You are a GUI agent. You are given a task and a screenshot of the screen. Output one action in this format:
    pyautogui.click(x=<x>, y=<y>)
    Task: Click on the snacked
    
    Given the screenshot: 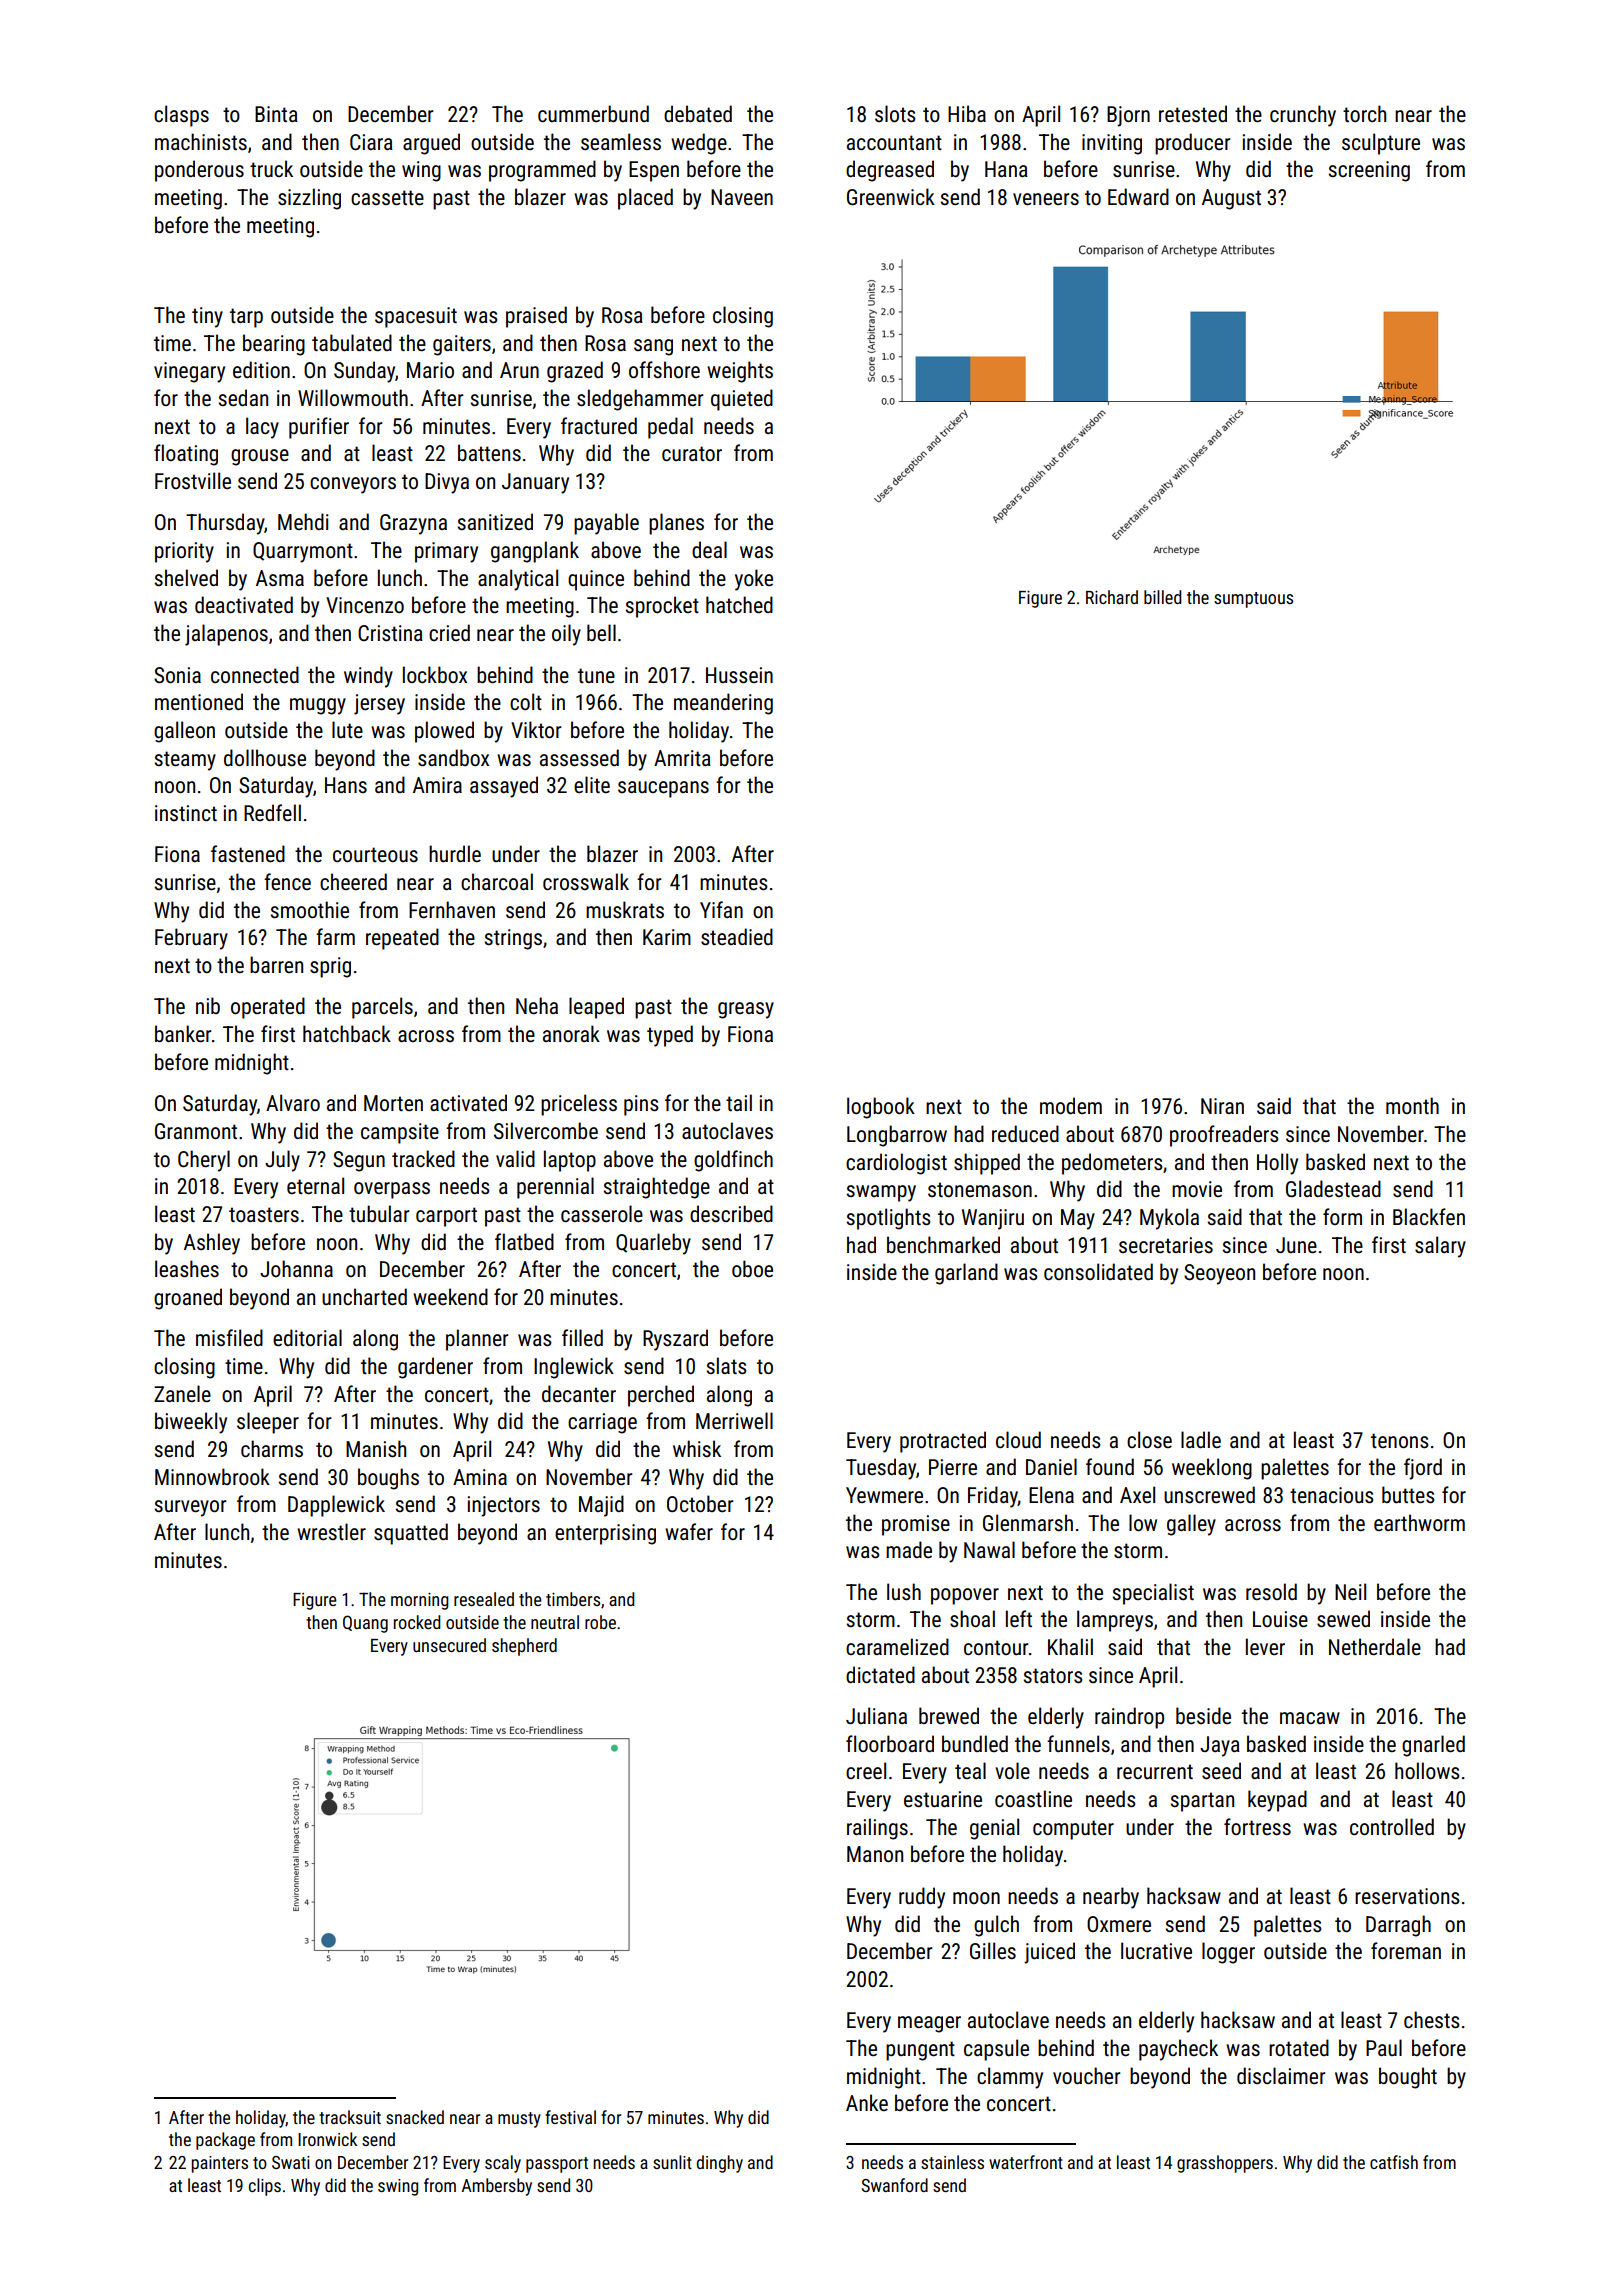 What is the action you would take?
    pyautogui.click(x=415, y=2117)
